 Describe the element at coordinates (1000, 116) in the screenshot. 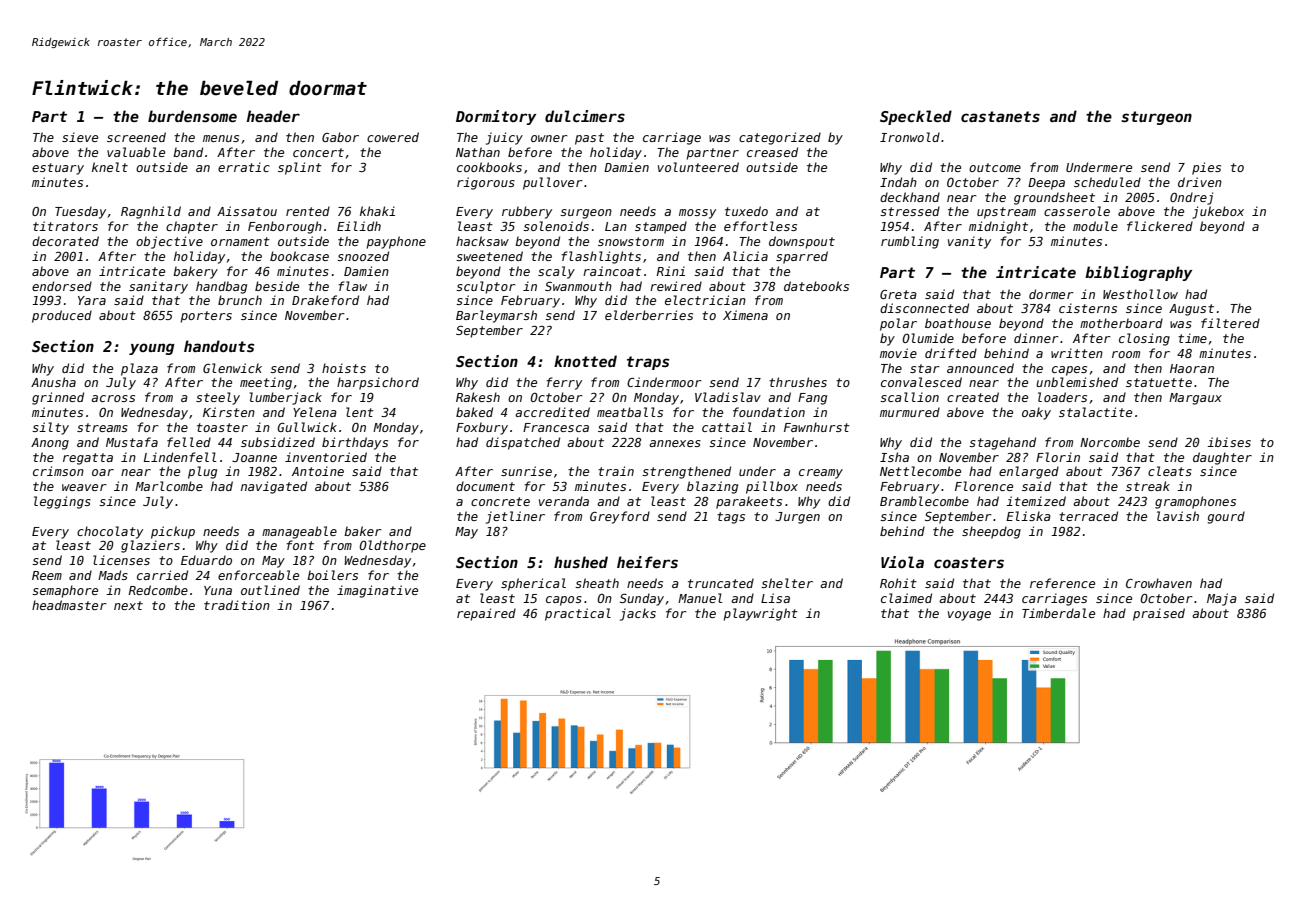

I see `castanets` at that location.
